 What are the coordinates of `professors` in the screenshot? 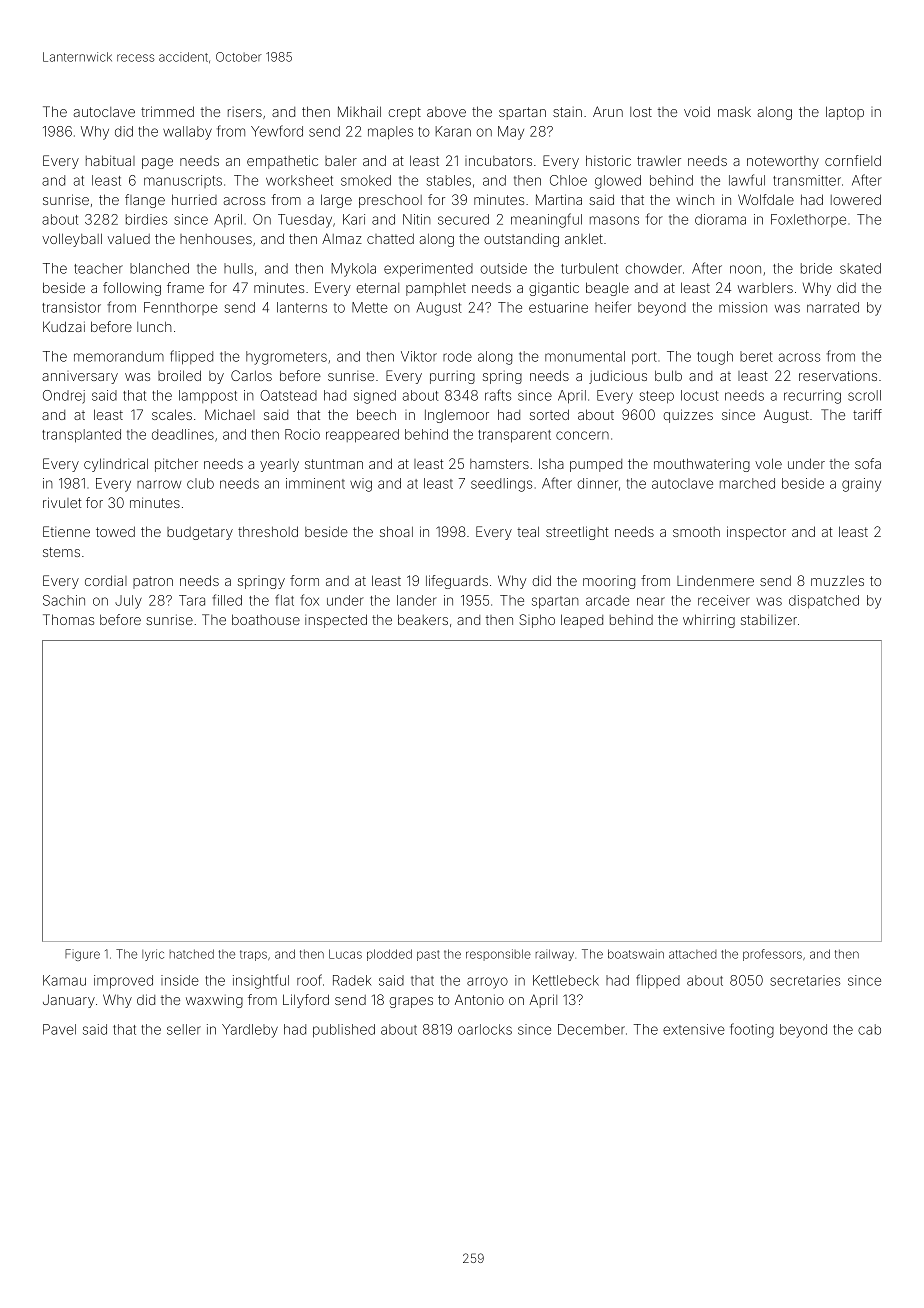 It's located at (772, 955).
